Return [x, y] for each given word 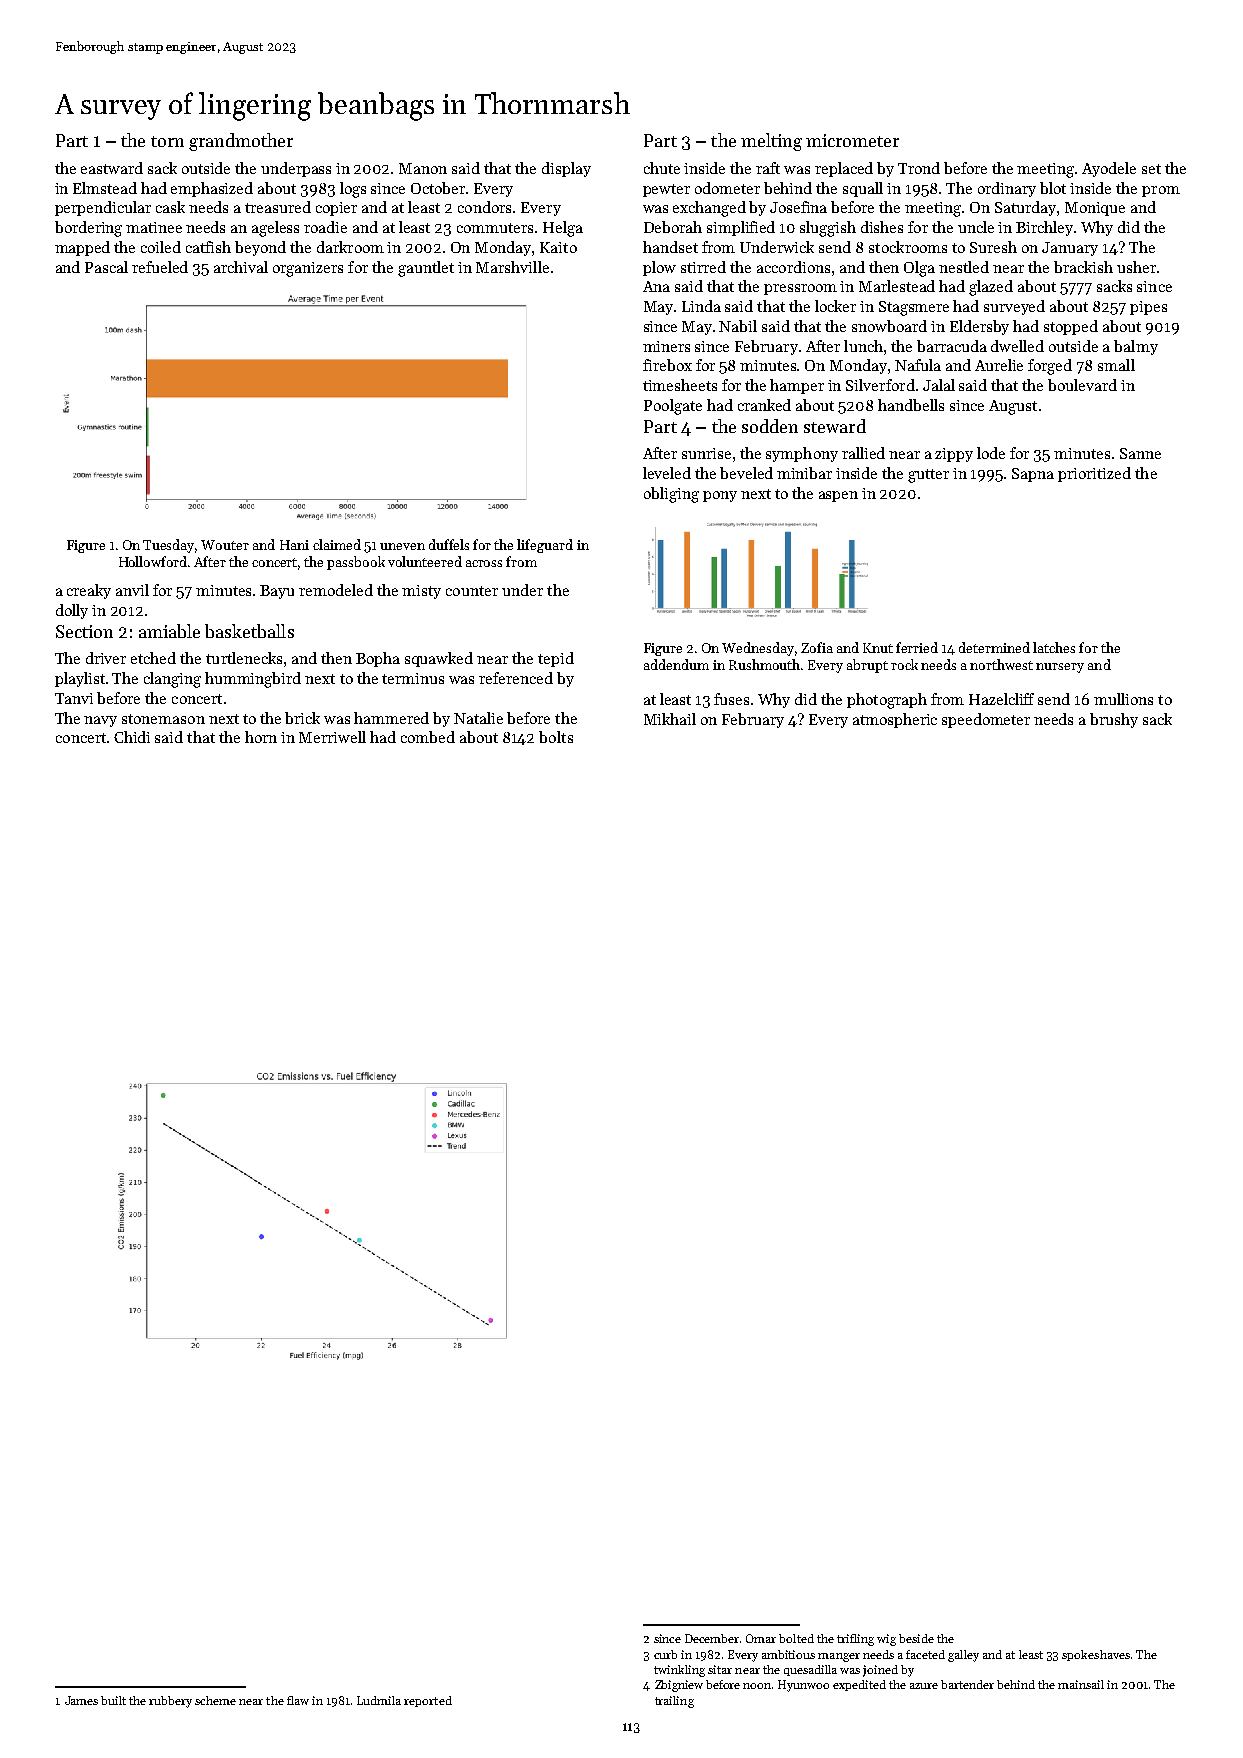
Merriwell [332, 737]
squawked [439, 659]
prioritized [1094, 474]
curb [665, 1654]
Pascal [106, 267]
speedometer [986, 720]
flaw [298, 1700]
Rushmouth [764, 664]
